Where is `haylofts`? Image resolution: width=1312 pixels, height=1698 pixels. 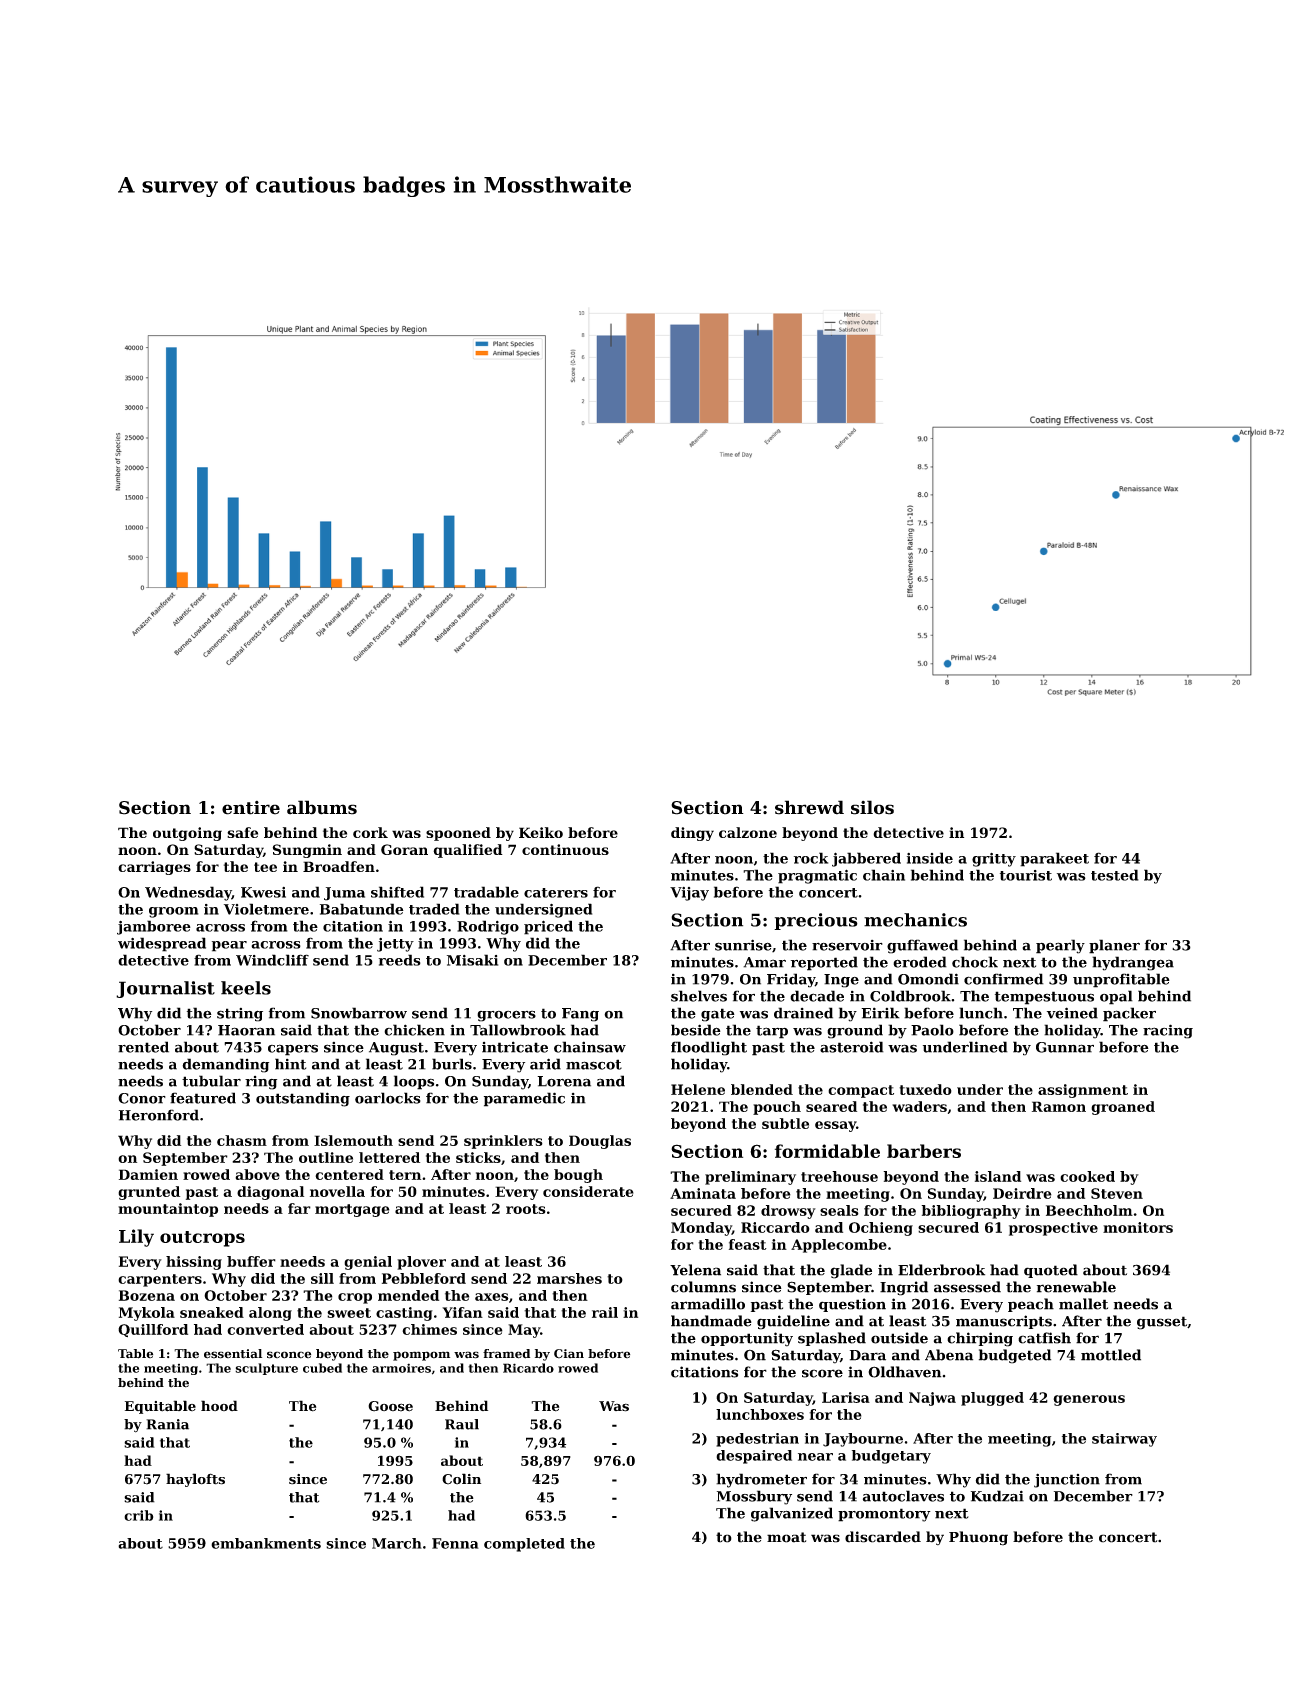
haylofts is located at coordinates (195, 1480).
